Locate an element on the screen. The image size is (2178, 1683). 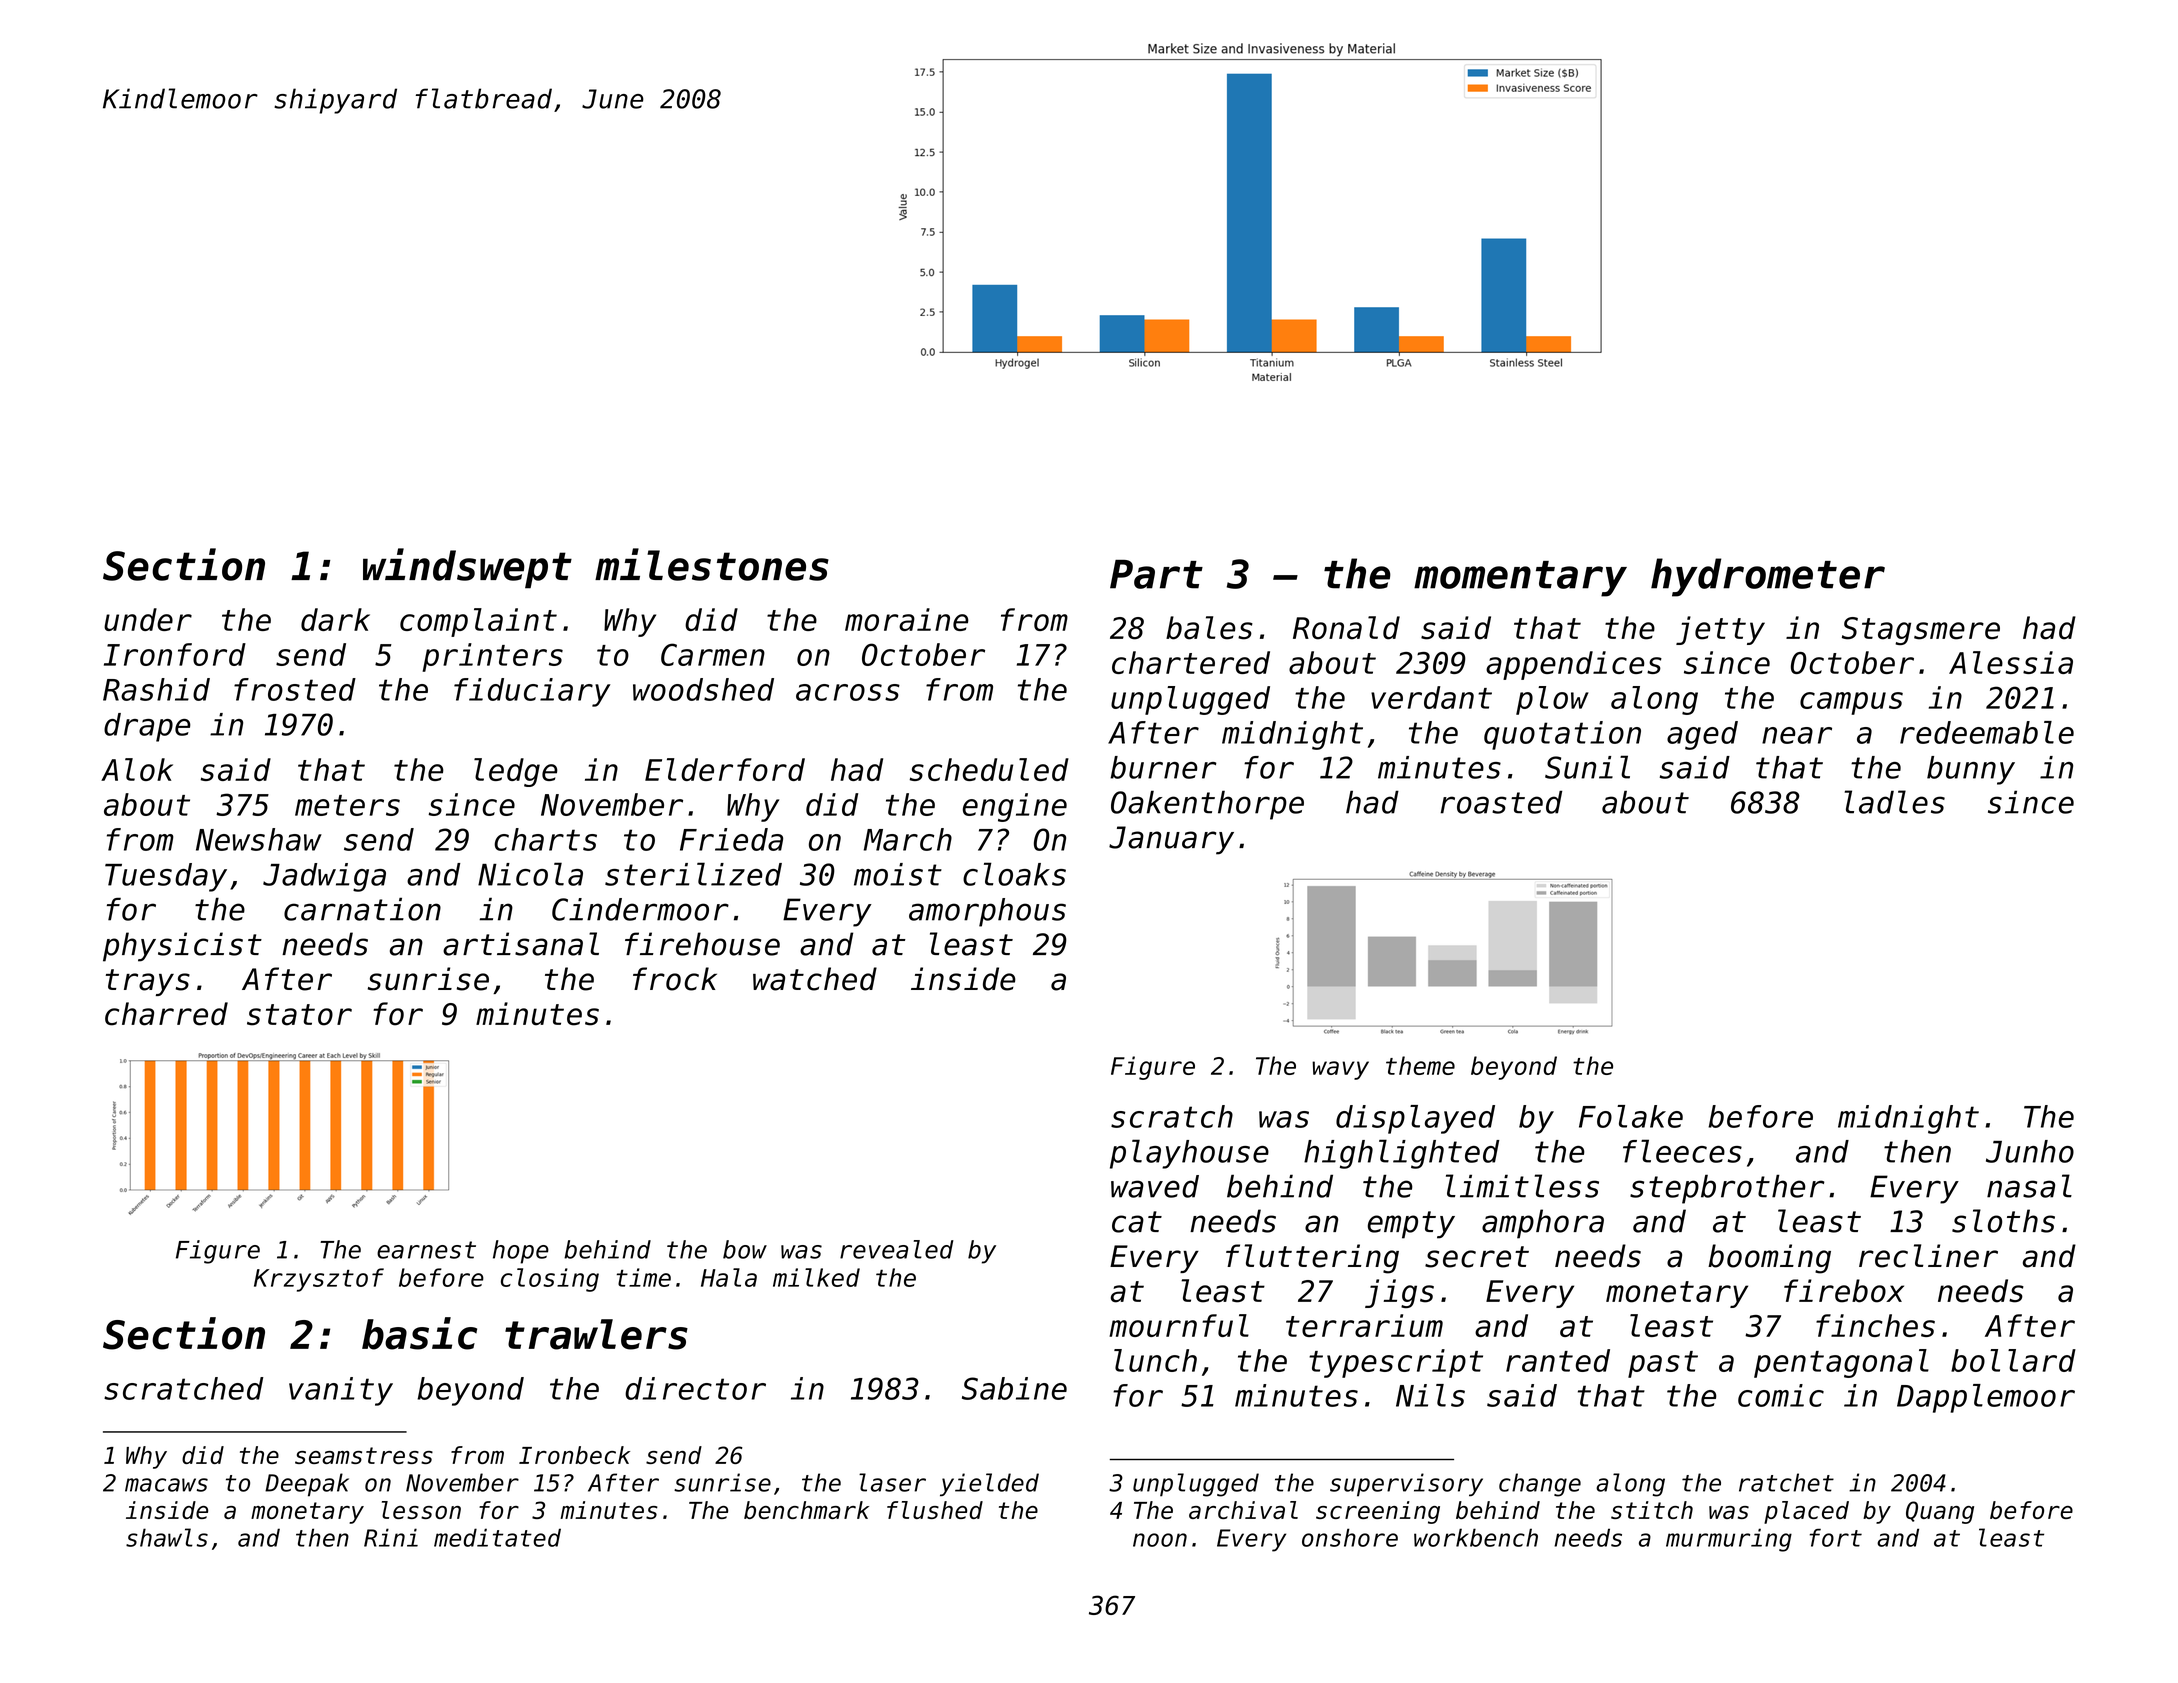
macaws is located at coordinates (166, 1485).
